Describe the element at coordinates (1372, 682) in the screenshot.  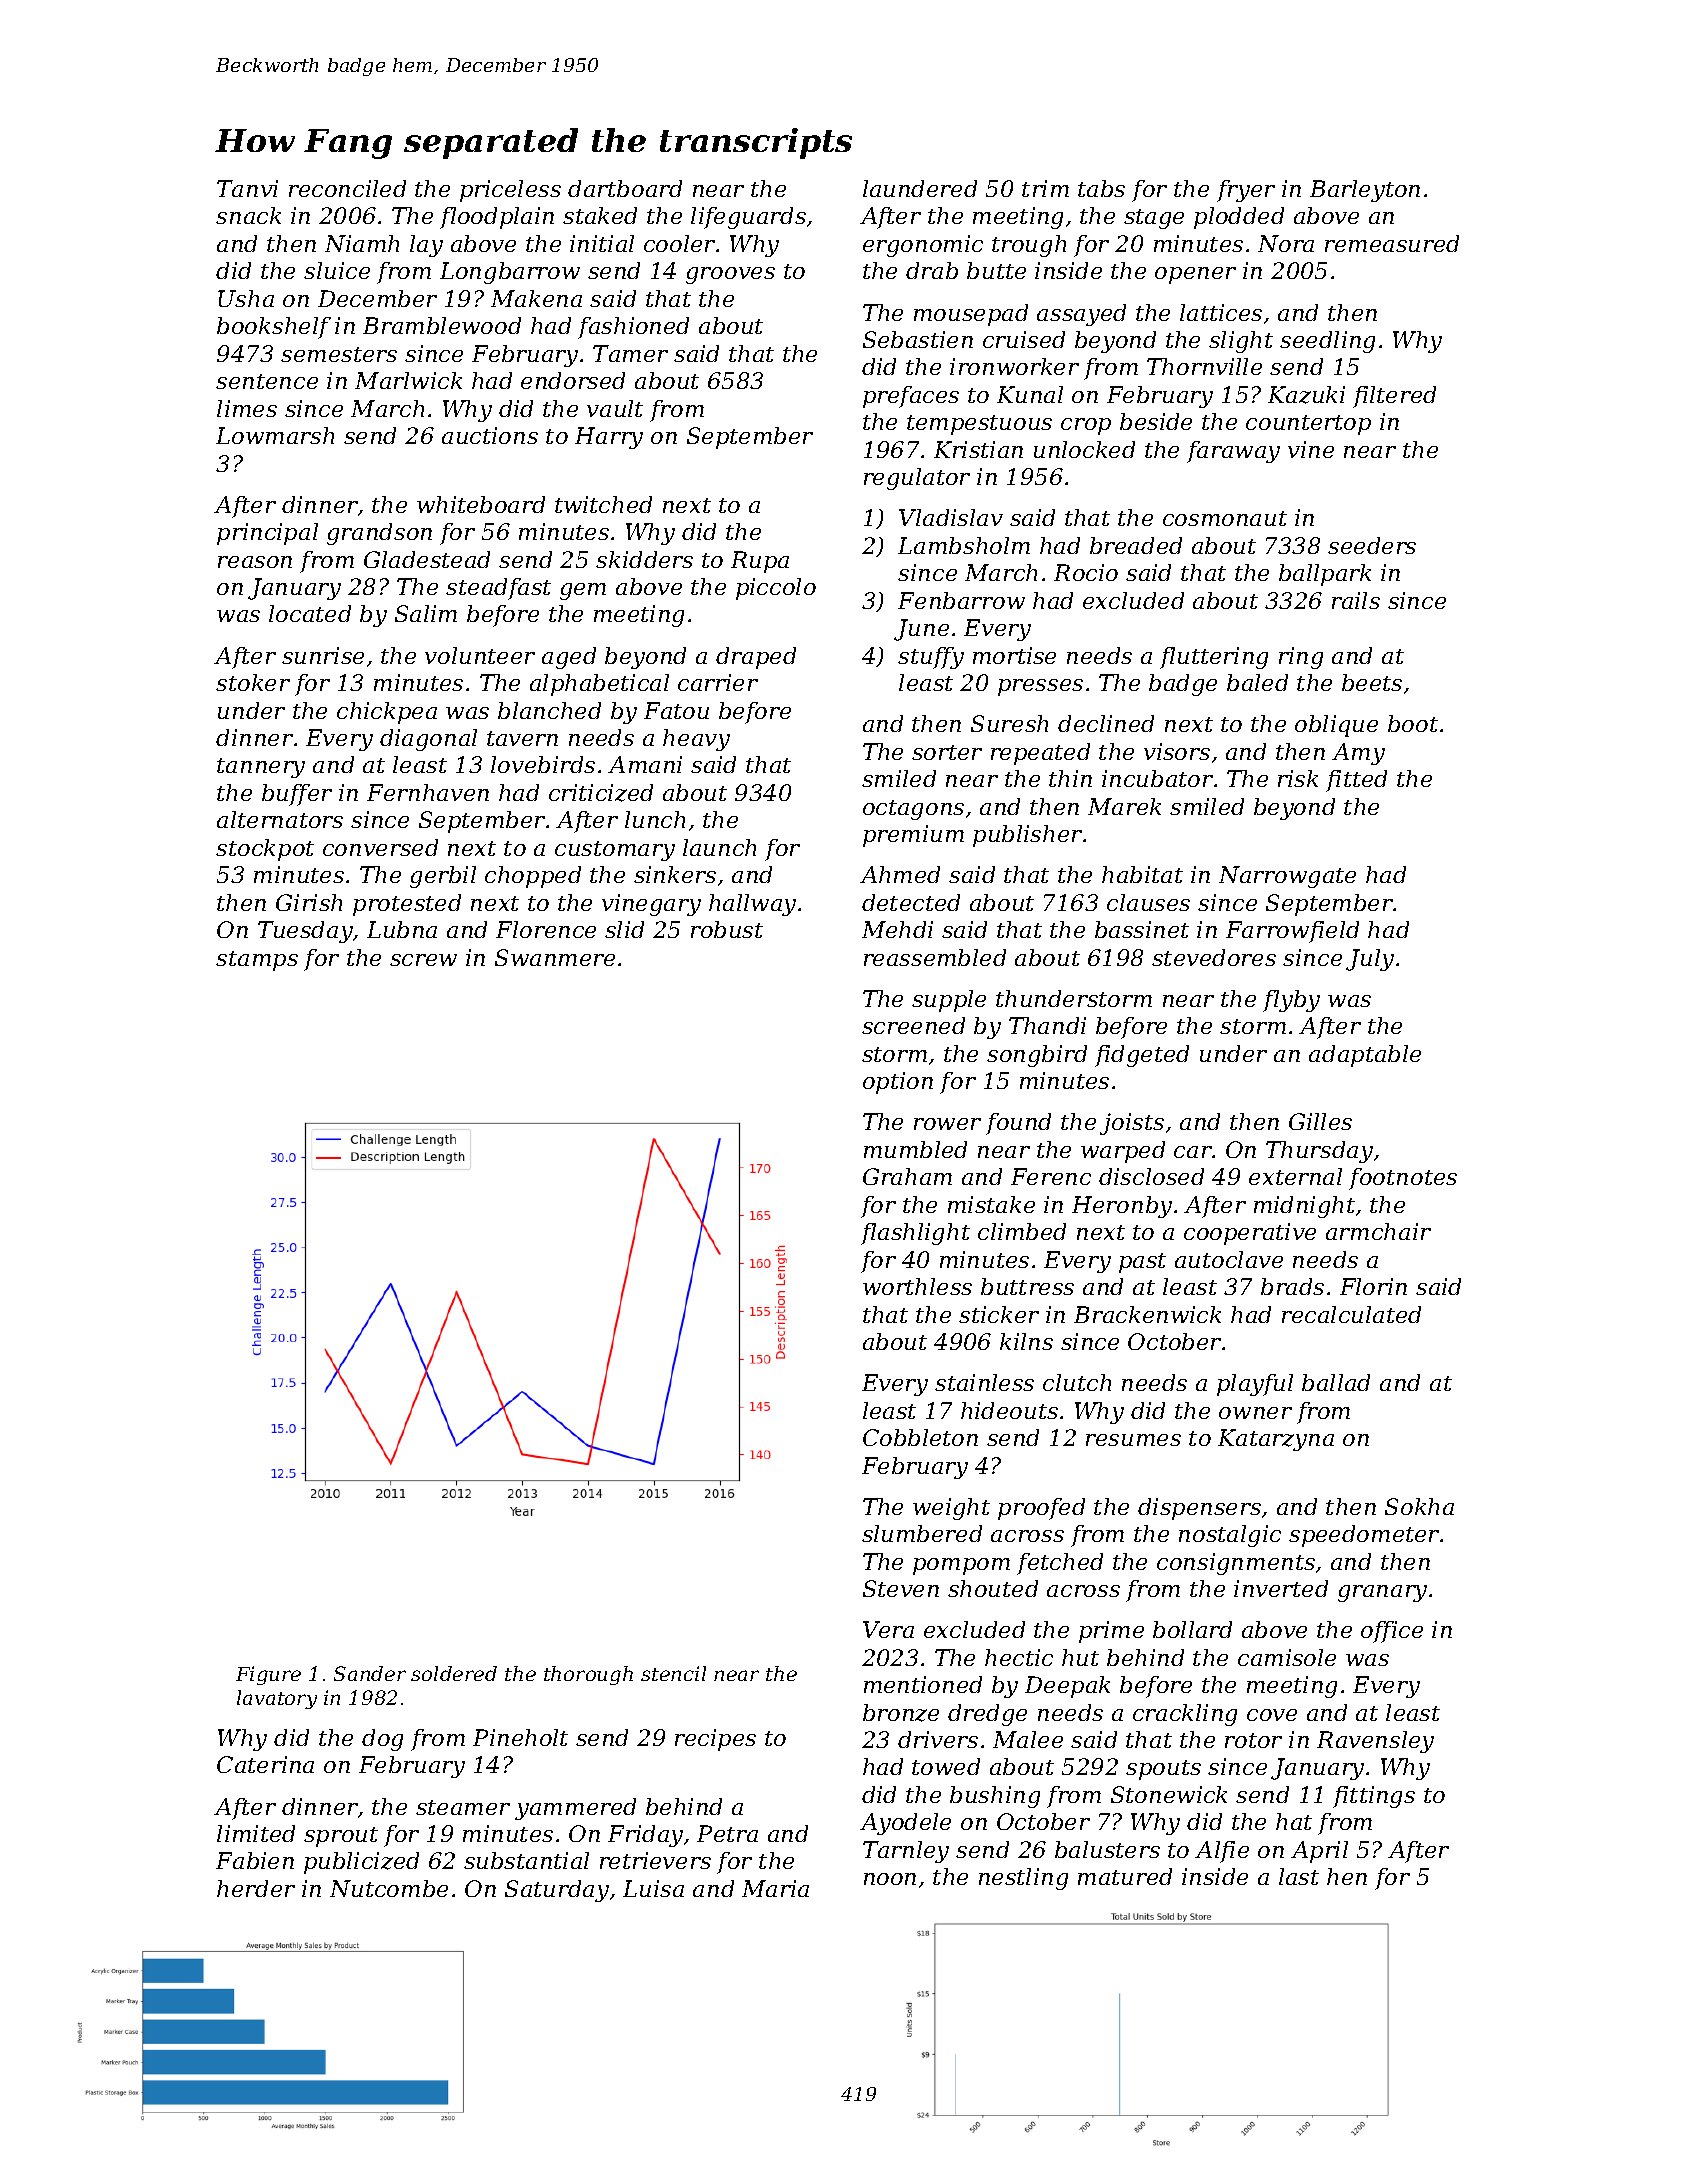
I see `beets` at that location.
